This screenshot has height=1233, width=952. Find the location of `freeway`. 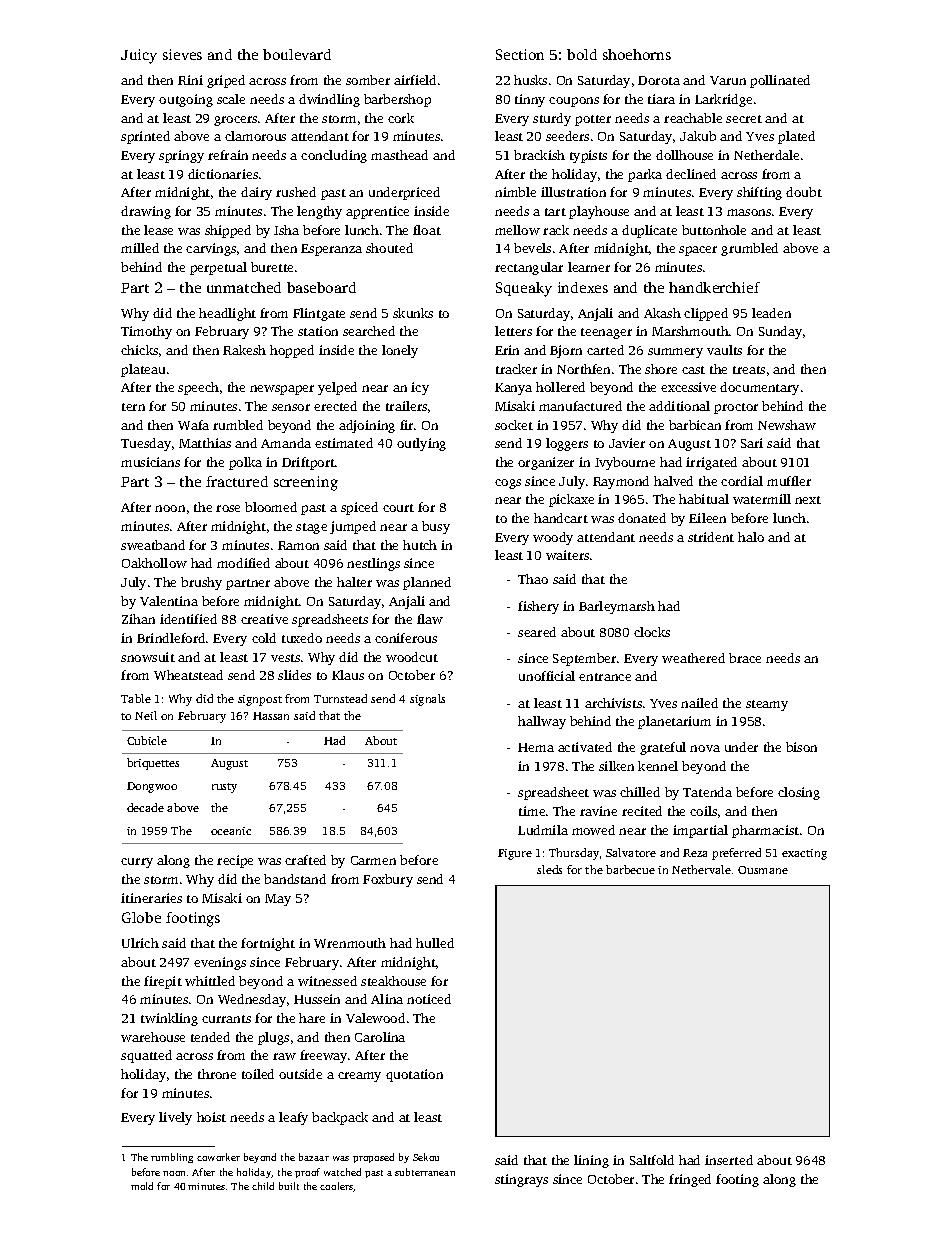

freeway is located at coordinates (323, 1056).
